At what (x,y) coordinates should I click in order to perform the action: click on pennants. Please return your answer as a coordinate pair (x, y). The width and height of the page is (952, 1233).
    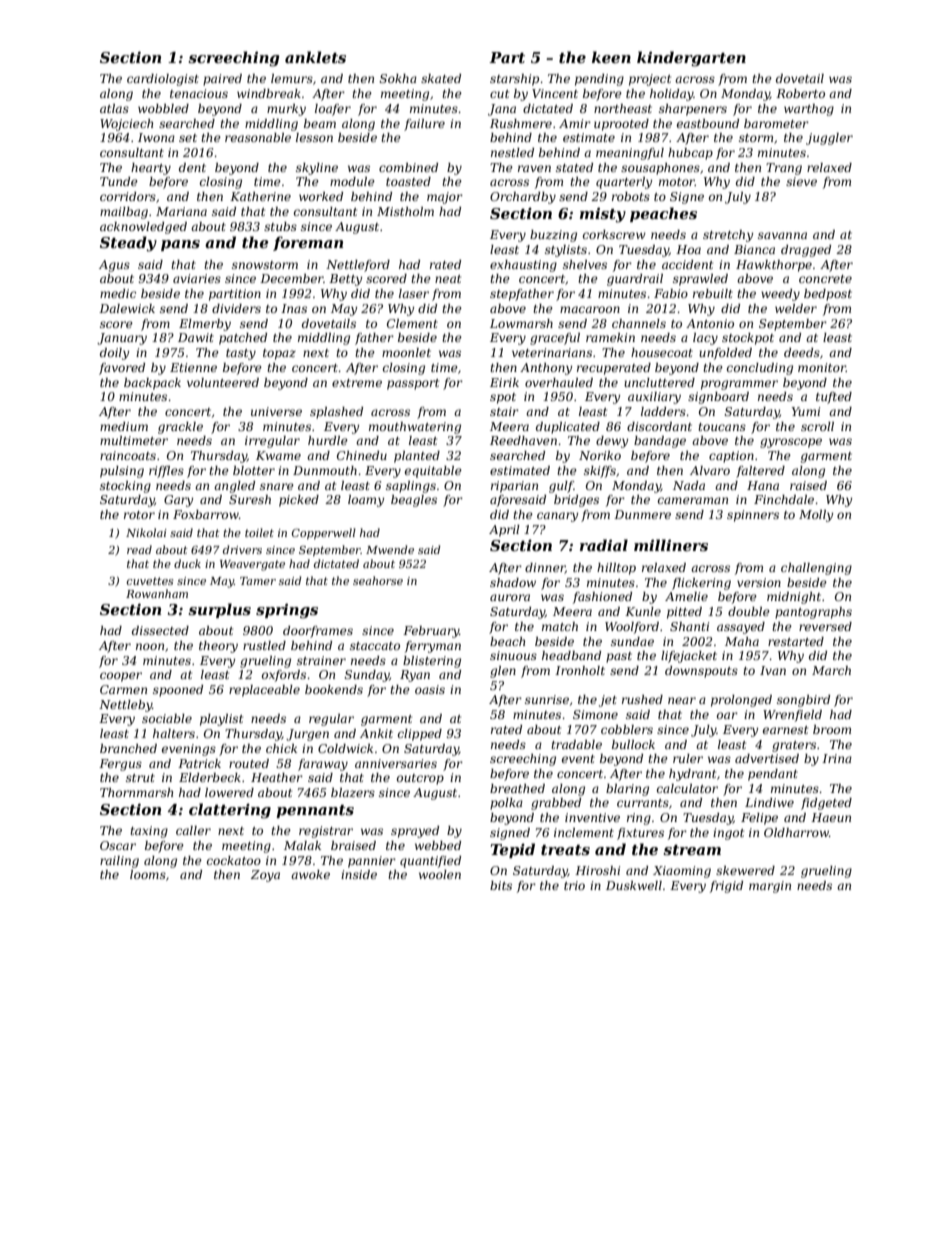
    Looking at the image, I should click on (315, 811).
